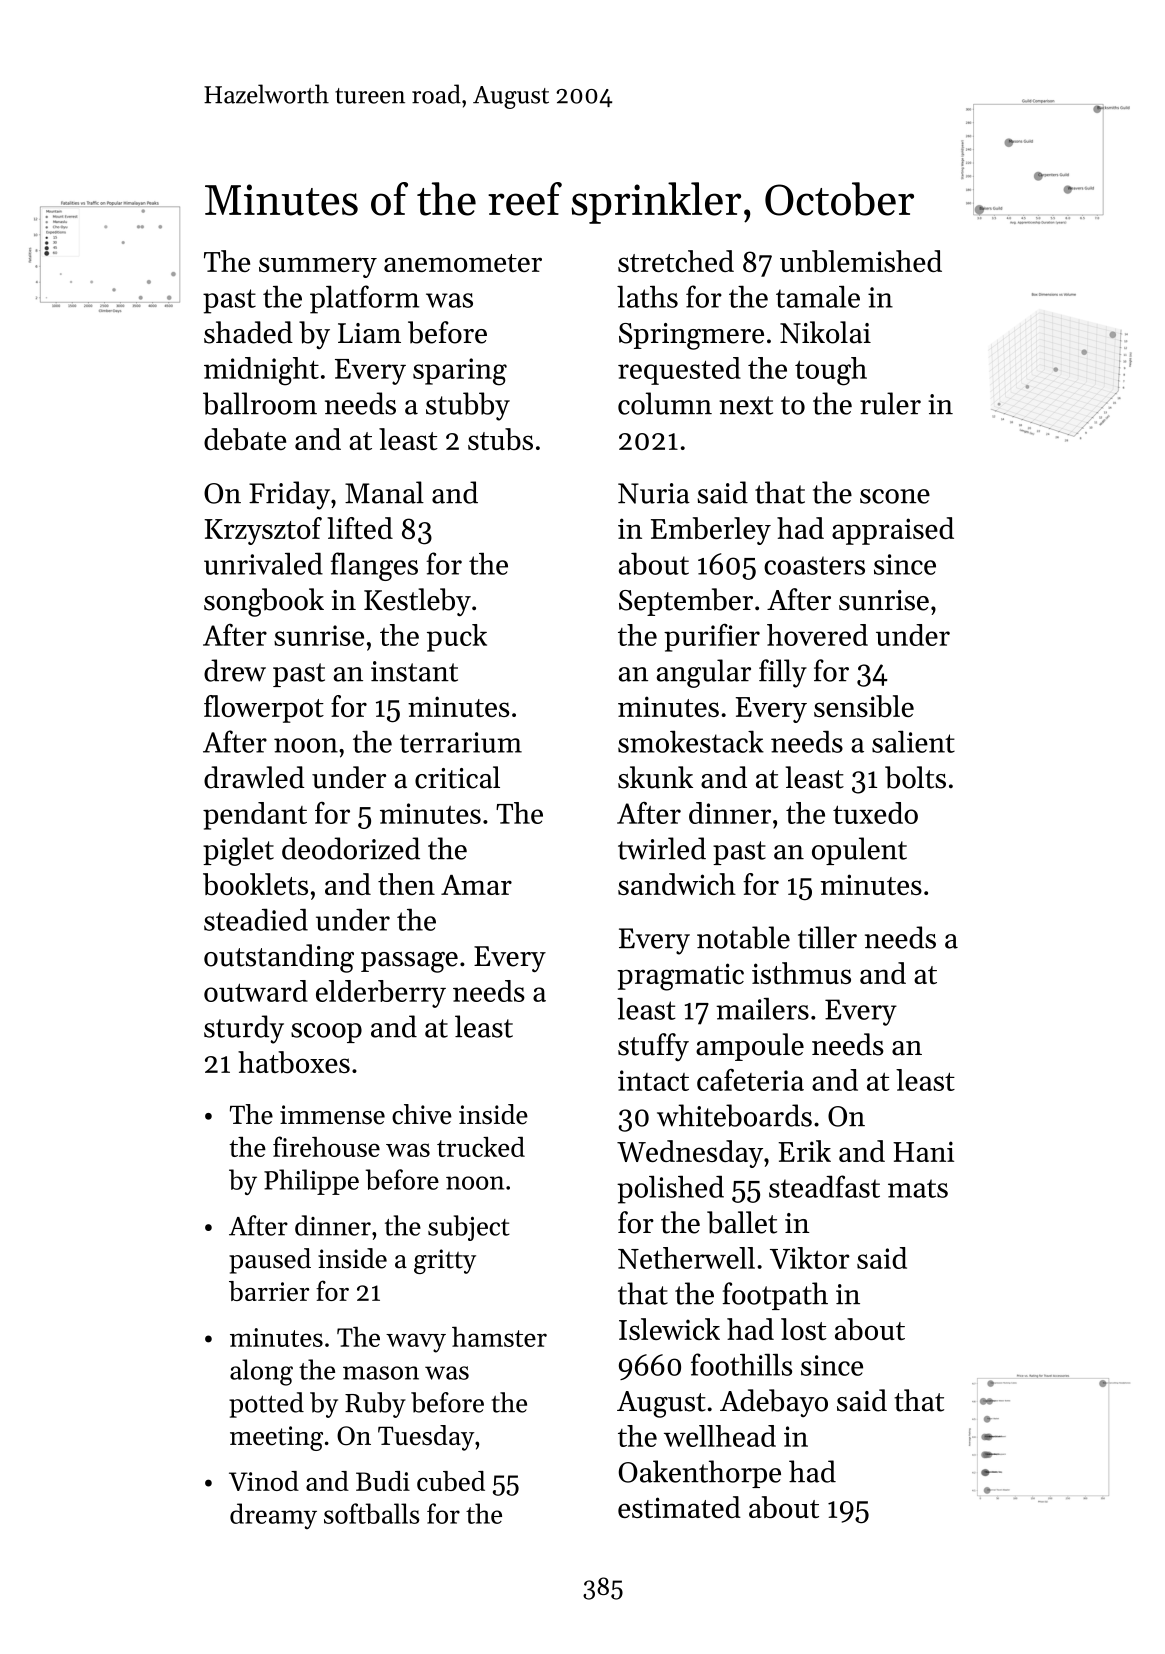 The height and width of the screenshot is (1654, 1165). What do you see at coordinates (318, 267) in the screenshot?
I see `summery` at bounding box center [318, 267].
